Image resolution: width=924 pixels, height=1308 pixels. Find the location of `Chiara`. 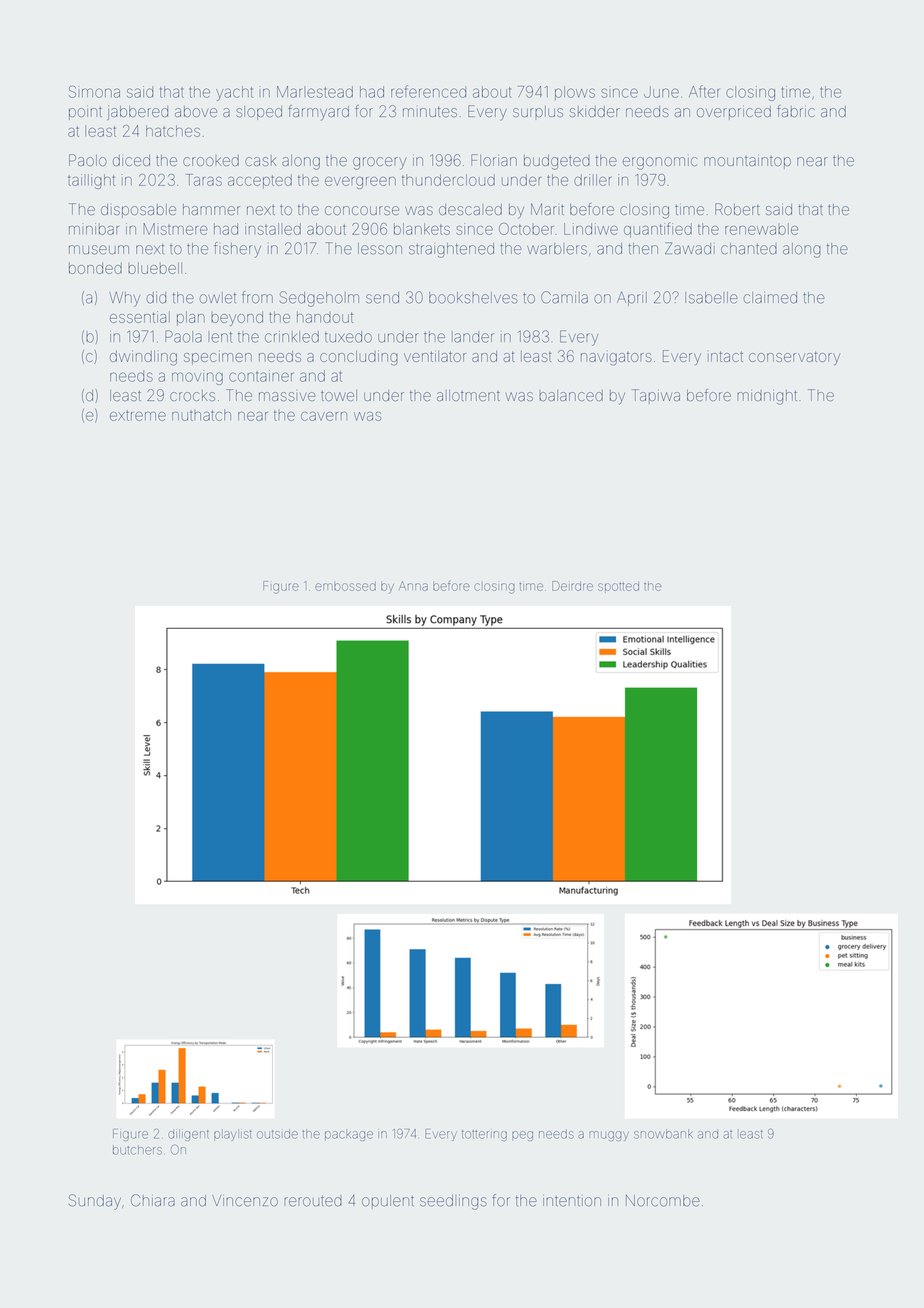

Chiara is located at coordinates (153, 1200).
